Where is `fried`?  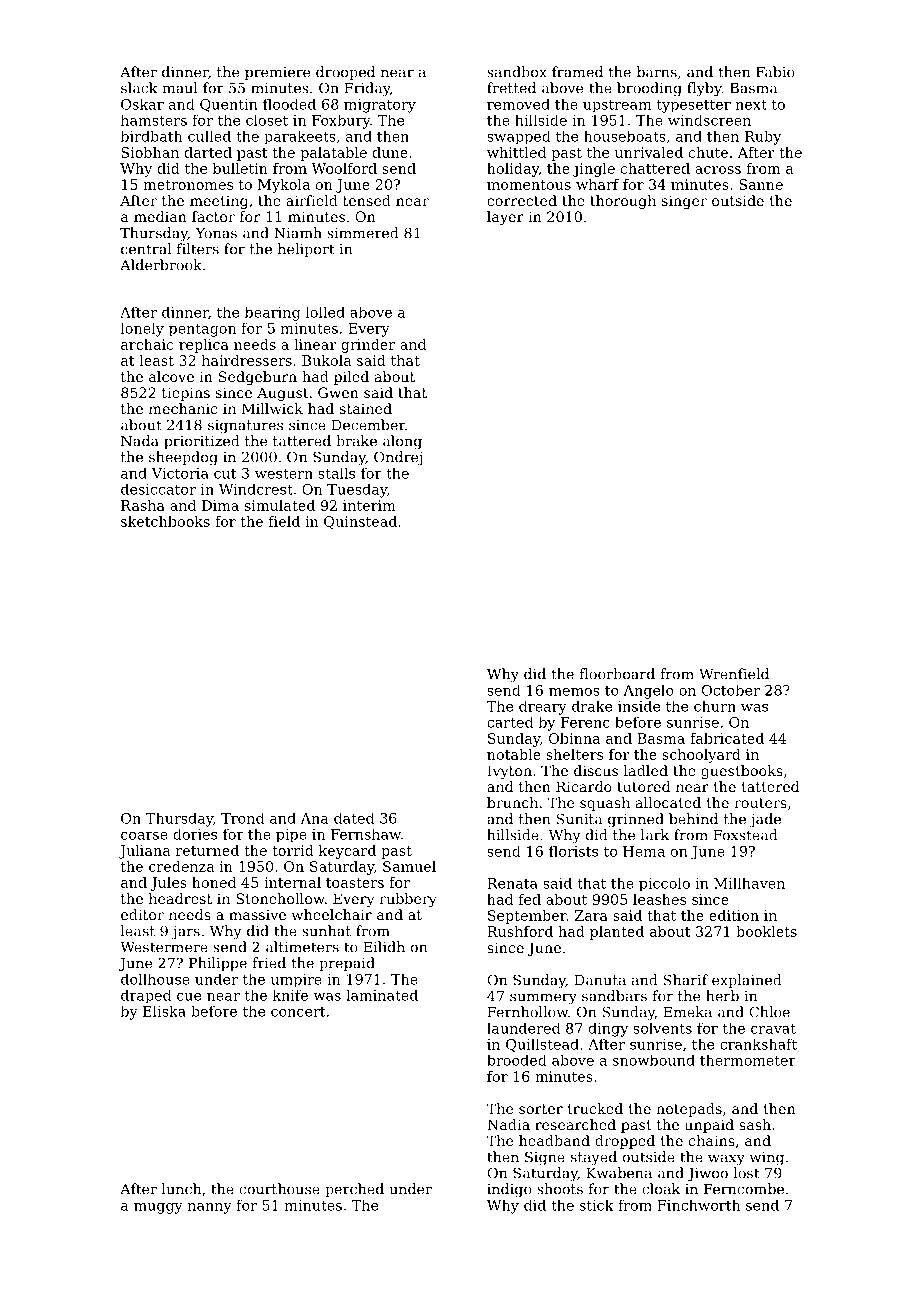
fried is located at coordinates (269, 963).
